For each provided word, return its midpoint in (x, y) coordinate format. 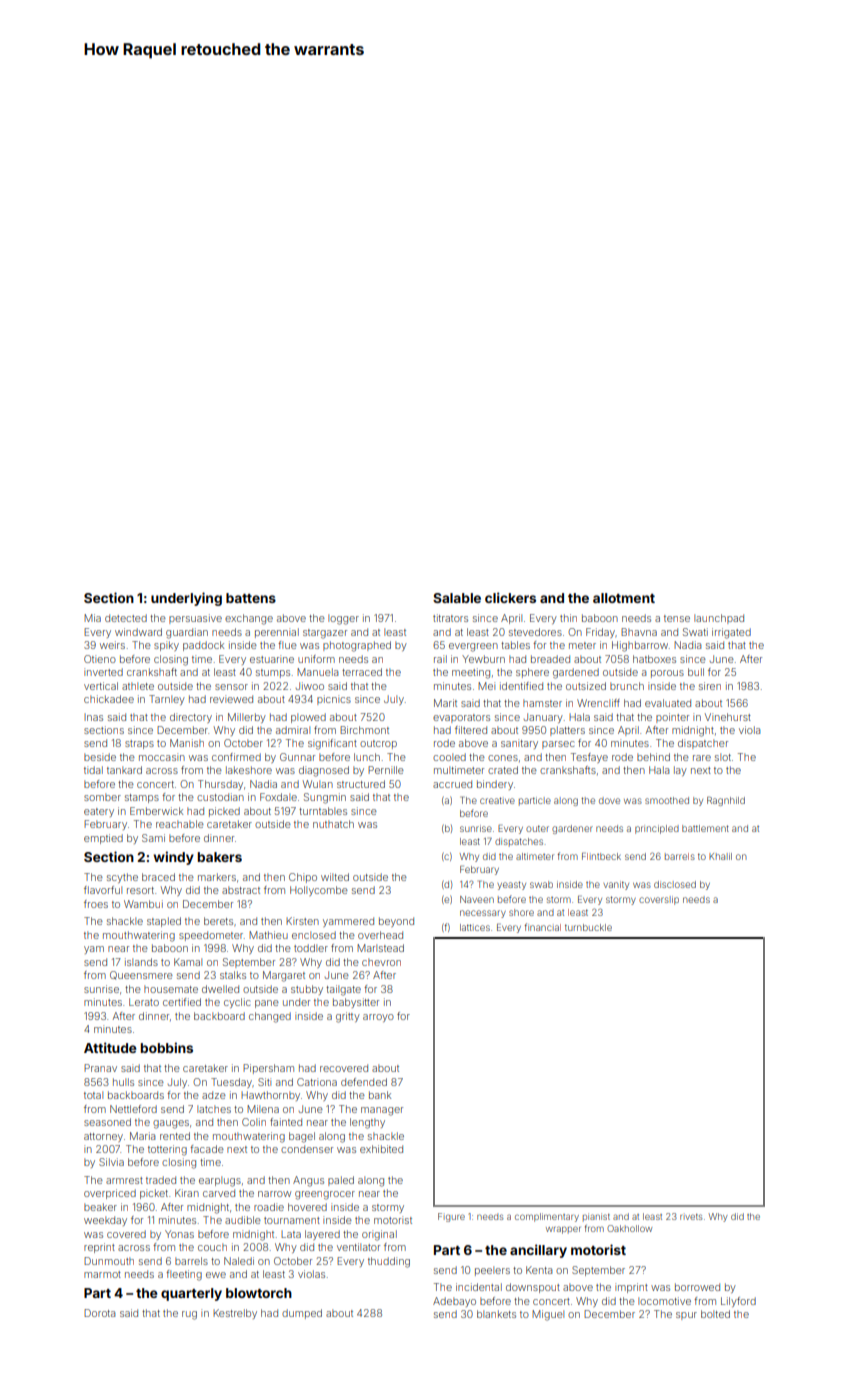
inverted (103, 672)
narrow (274, 1194)
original (379, 1235)
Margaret (284, 976)
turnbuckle (588, 927)
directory (191, 718)
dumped (302, 1314)
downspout (533, 1288)
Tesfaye (589, 758)
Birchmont (364, 730)
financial (542, 927)
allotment (624, 598)
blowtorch (259, 1293)
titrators (450, 618)
